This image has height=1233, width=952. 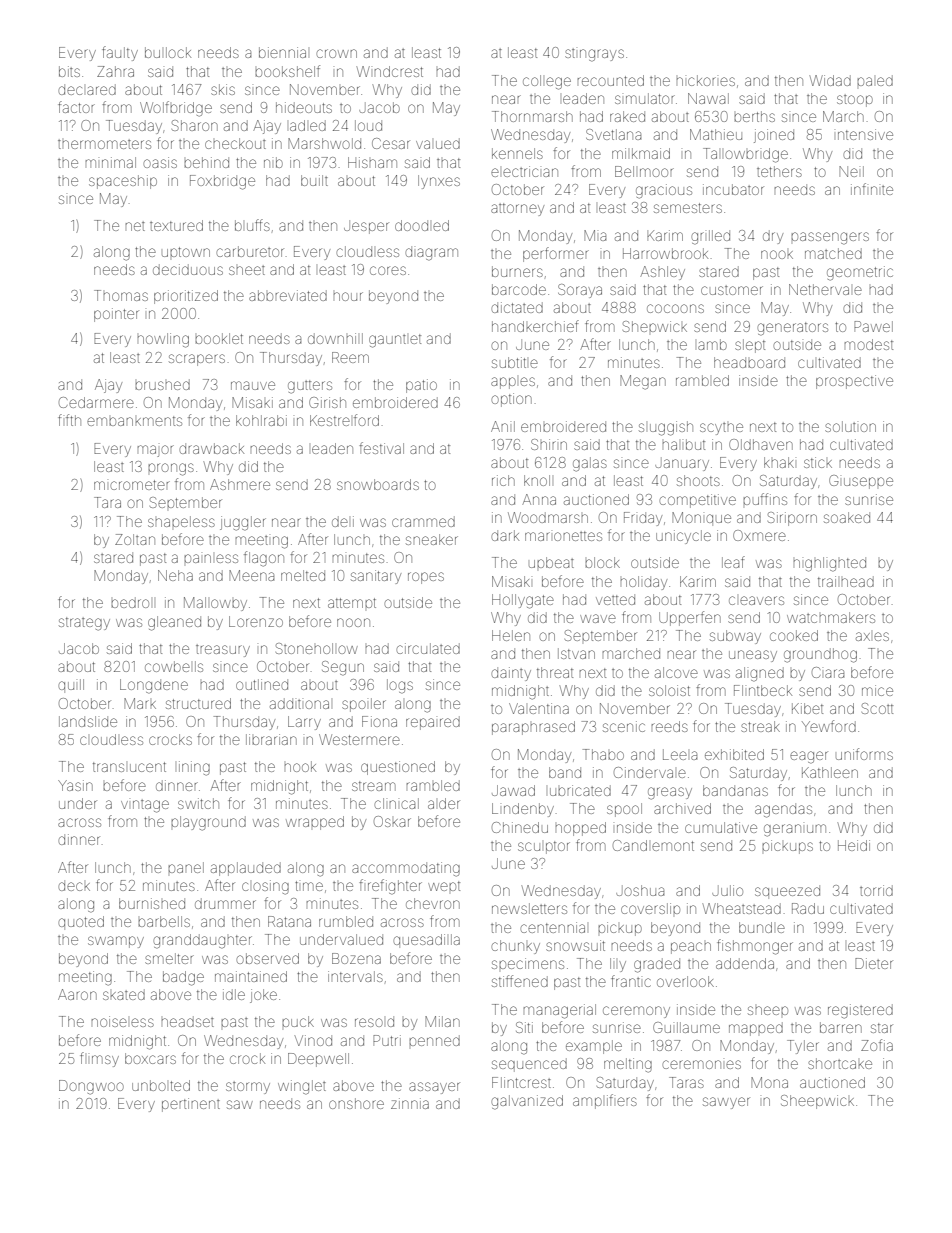 I want to click on bluffs, so click(x=252, y=225).
